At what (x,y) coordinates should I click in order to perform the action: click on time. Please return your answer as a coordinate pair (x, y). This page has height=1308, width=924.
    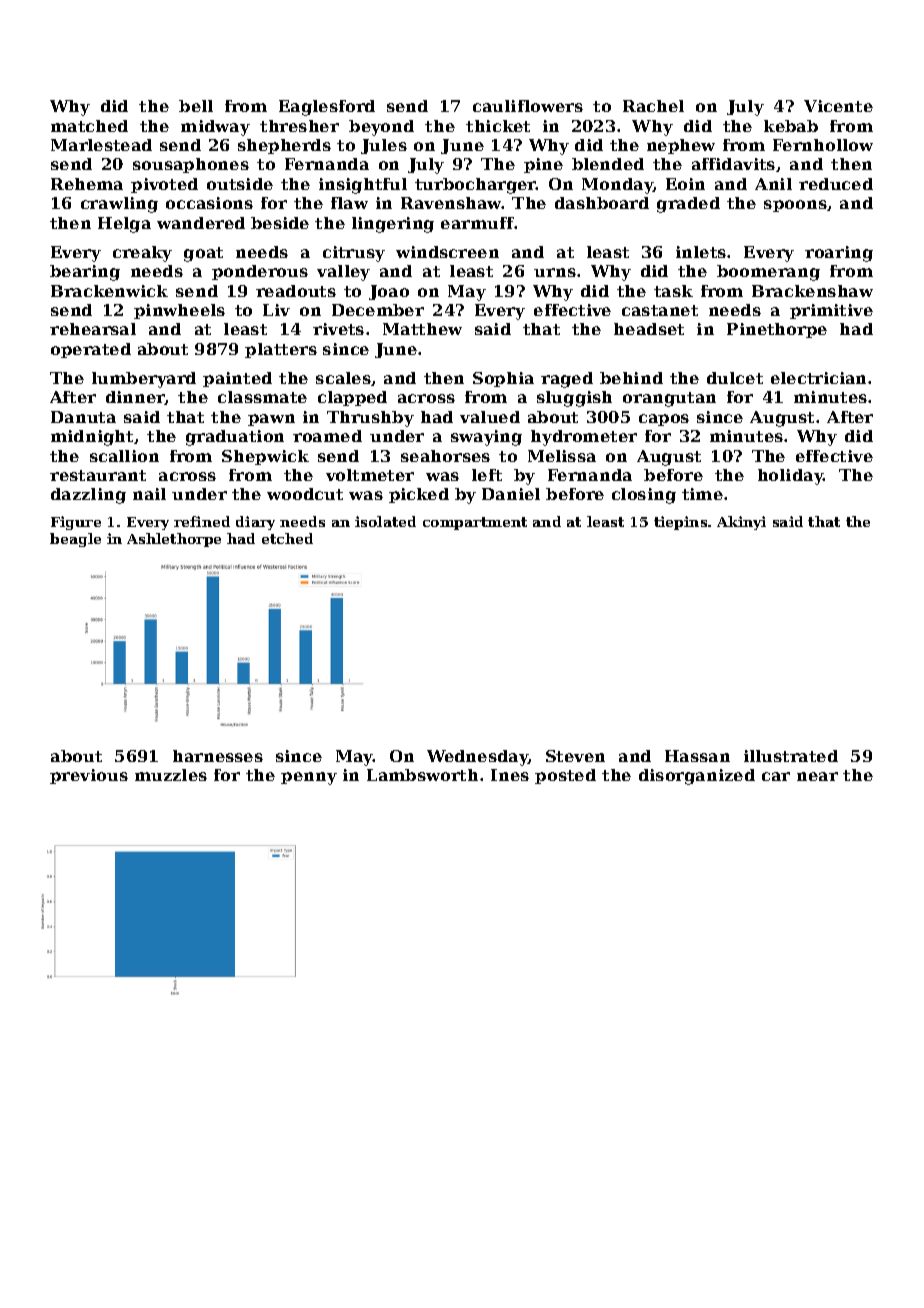
    Looking at the image, I should click on (702, 494).
